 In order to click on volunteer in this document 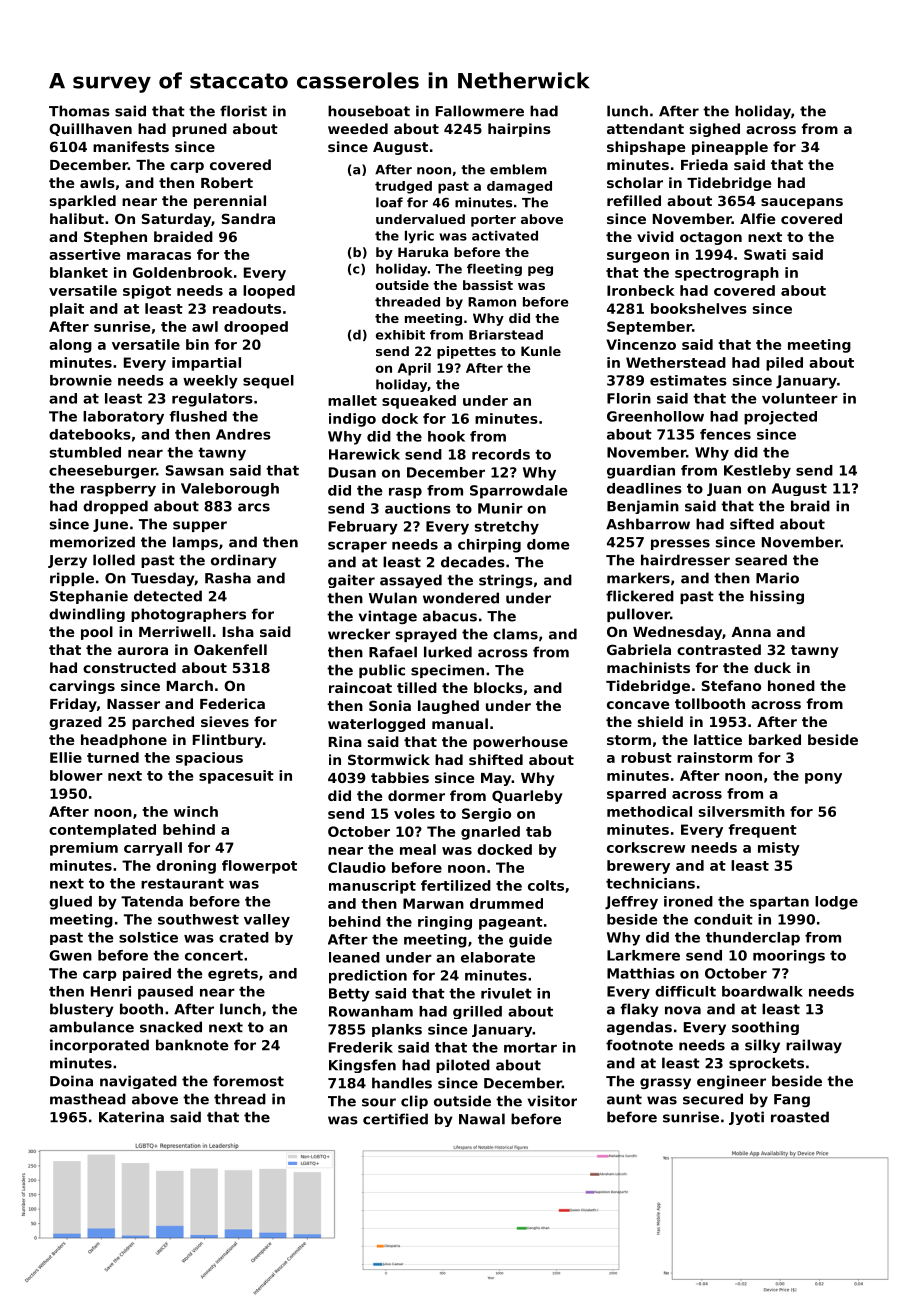, I will do `click(800, 398)`.
